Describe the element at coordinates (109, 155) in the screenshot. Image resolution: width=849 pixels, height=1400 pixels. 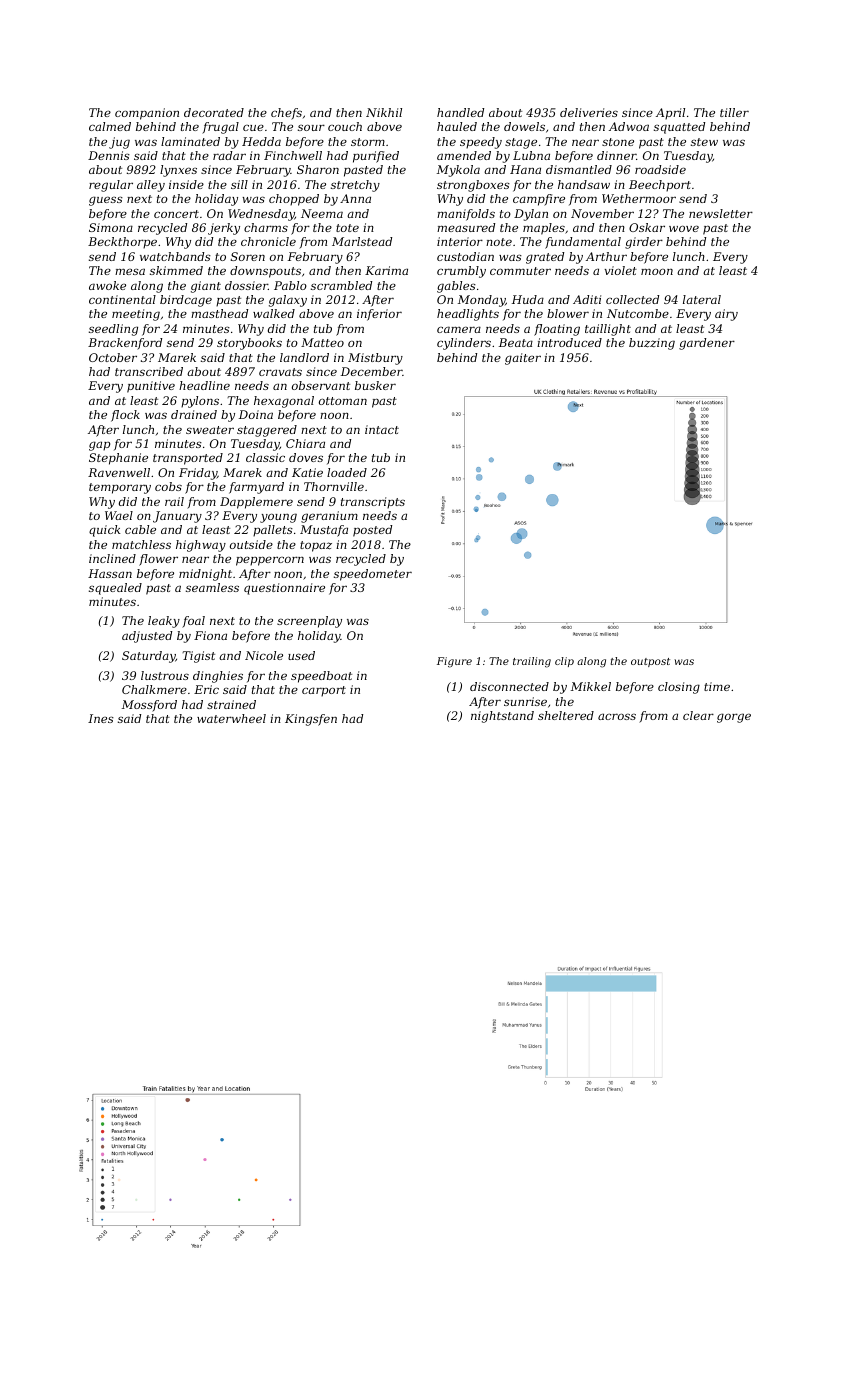
I see `Dennis` at that location.
